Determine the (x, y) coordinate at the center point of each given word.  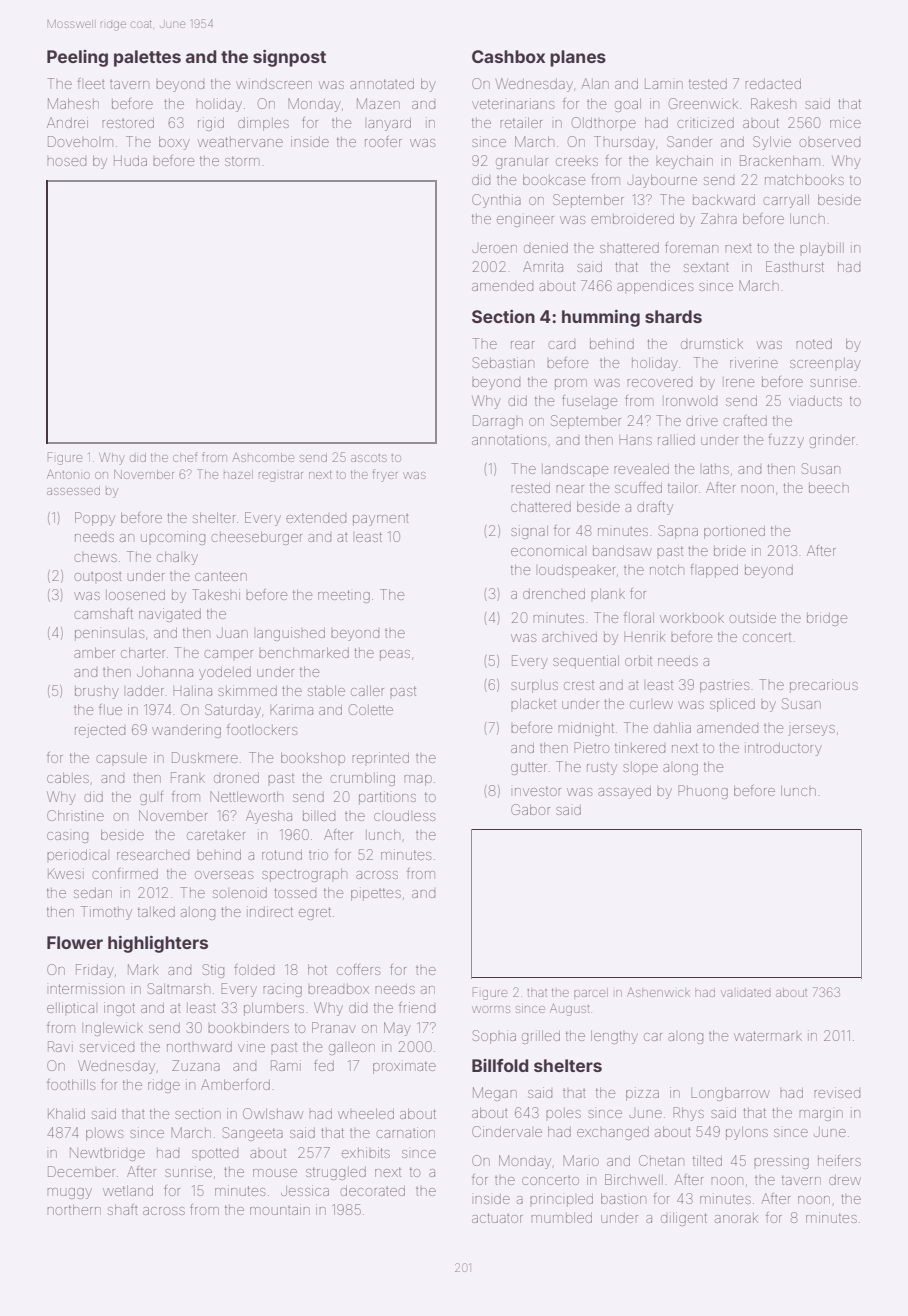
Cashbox (508, 56)
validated (746, 993)
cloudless (404, 816)
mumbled (561, 1217)
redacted (773, 84)
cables (68, 777)
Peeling (77, 58)
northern (74, 1209)
